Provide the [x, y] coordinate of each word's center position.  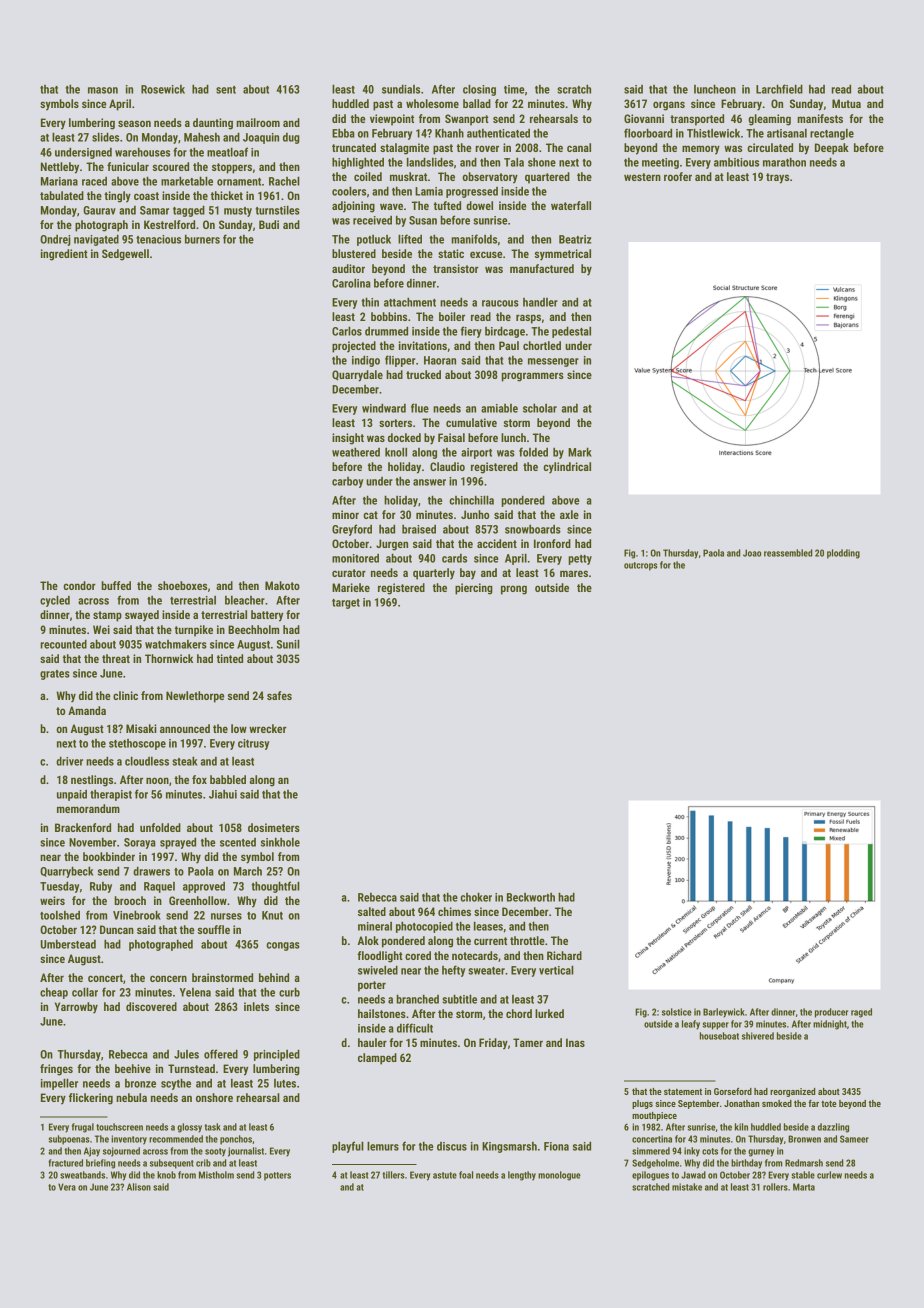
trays [777, 178]
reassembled [788, 553]
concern [168, 978]
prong [514, 590]
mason [103, 90]
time [514, 89]
